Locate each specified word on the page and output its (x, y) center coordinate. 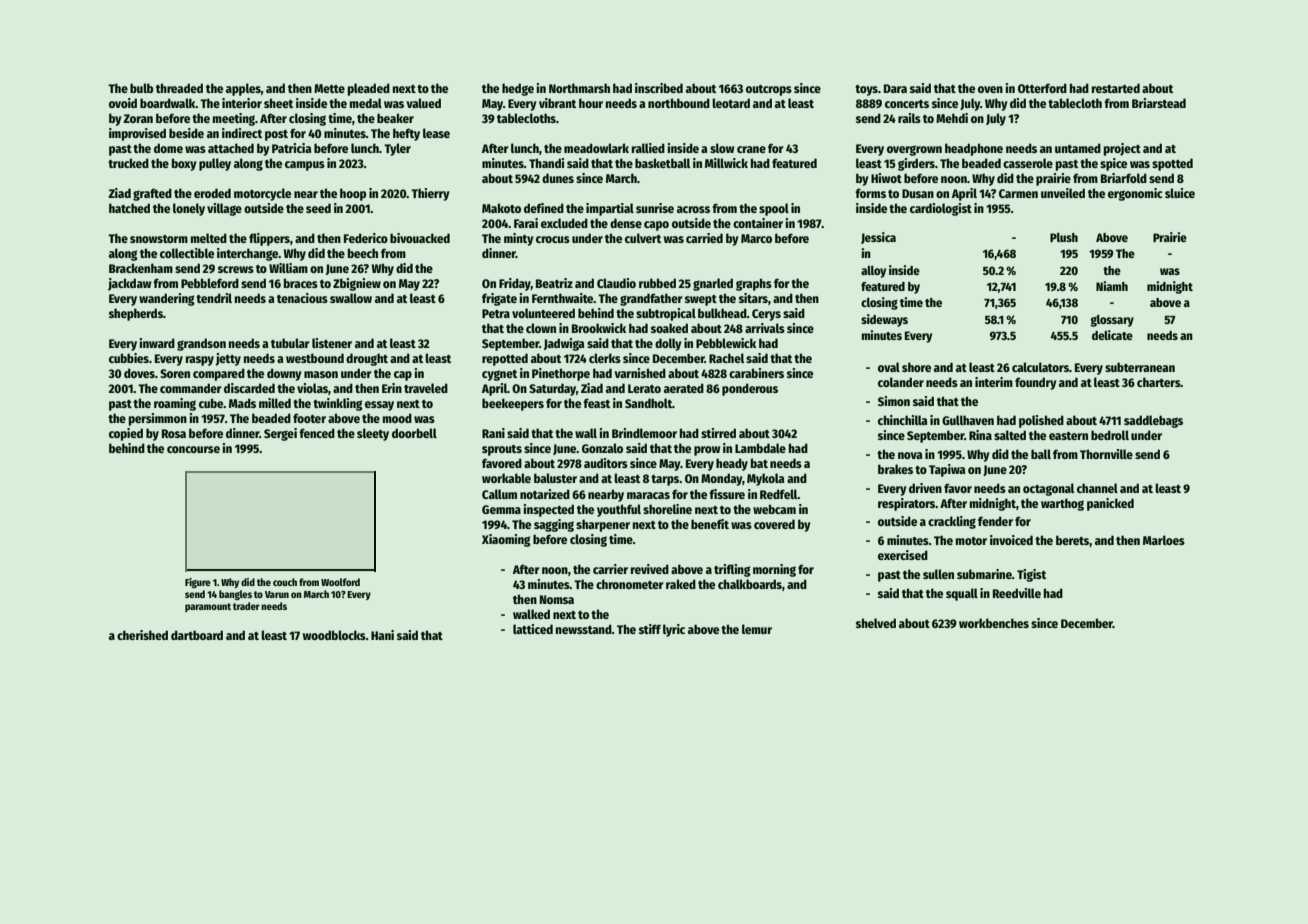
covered (774, 524)
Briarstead (1159, 103)
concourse (193, 449)
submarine (984, 574)
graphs (754, 284)
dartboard (197, 635)
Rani (493, 433)
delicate (1112, 335)
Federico (366, 238)
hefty (406, 134)
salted (1010, 435)
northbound (679, 103)
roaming (175, 404)
